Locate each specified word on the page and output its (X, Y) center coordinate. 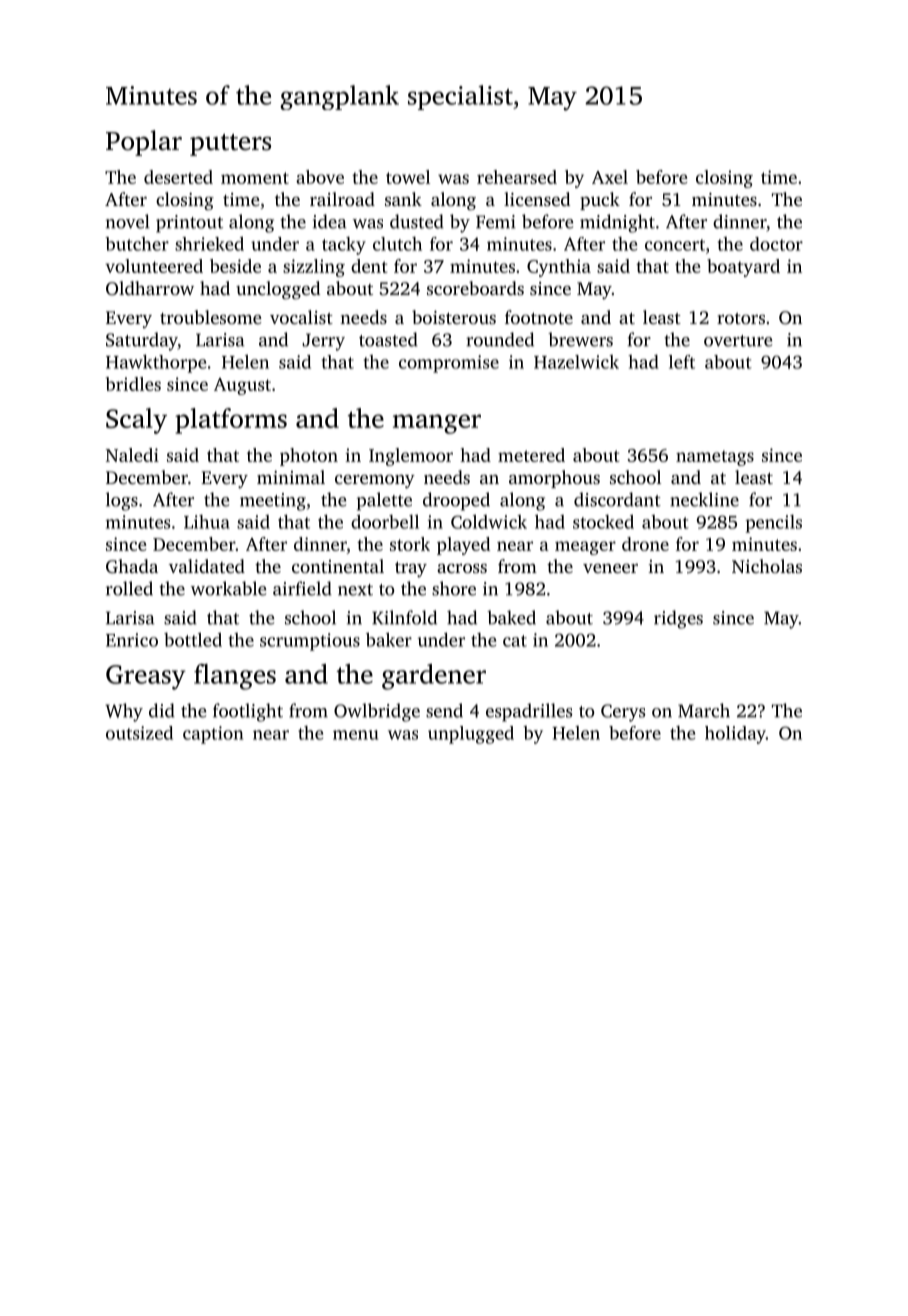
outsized (139, 733)
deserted (178, 177)
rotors (741, 318)
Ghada (132, 566)
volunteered (154, 266)
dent (369, 266)
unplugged (471, 735)
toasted (388, 339)
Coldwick (489, 521)
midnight (617, 223)
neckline (704, 499)
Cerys (623, 713)
